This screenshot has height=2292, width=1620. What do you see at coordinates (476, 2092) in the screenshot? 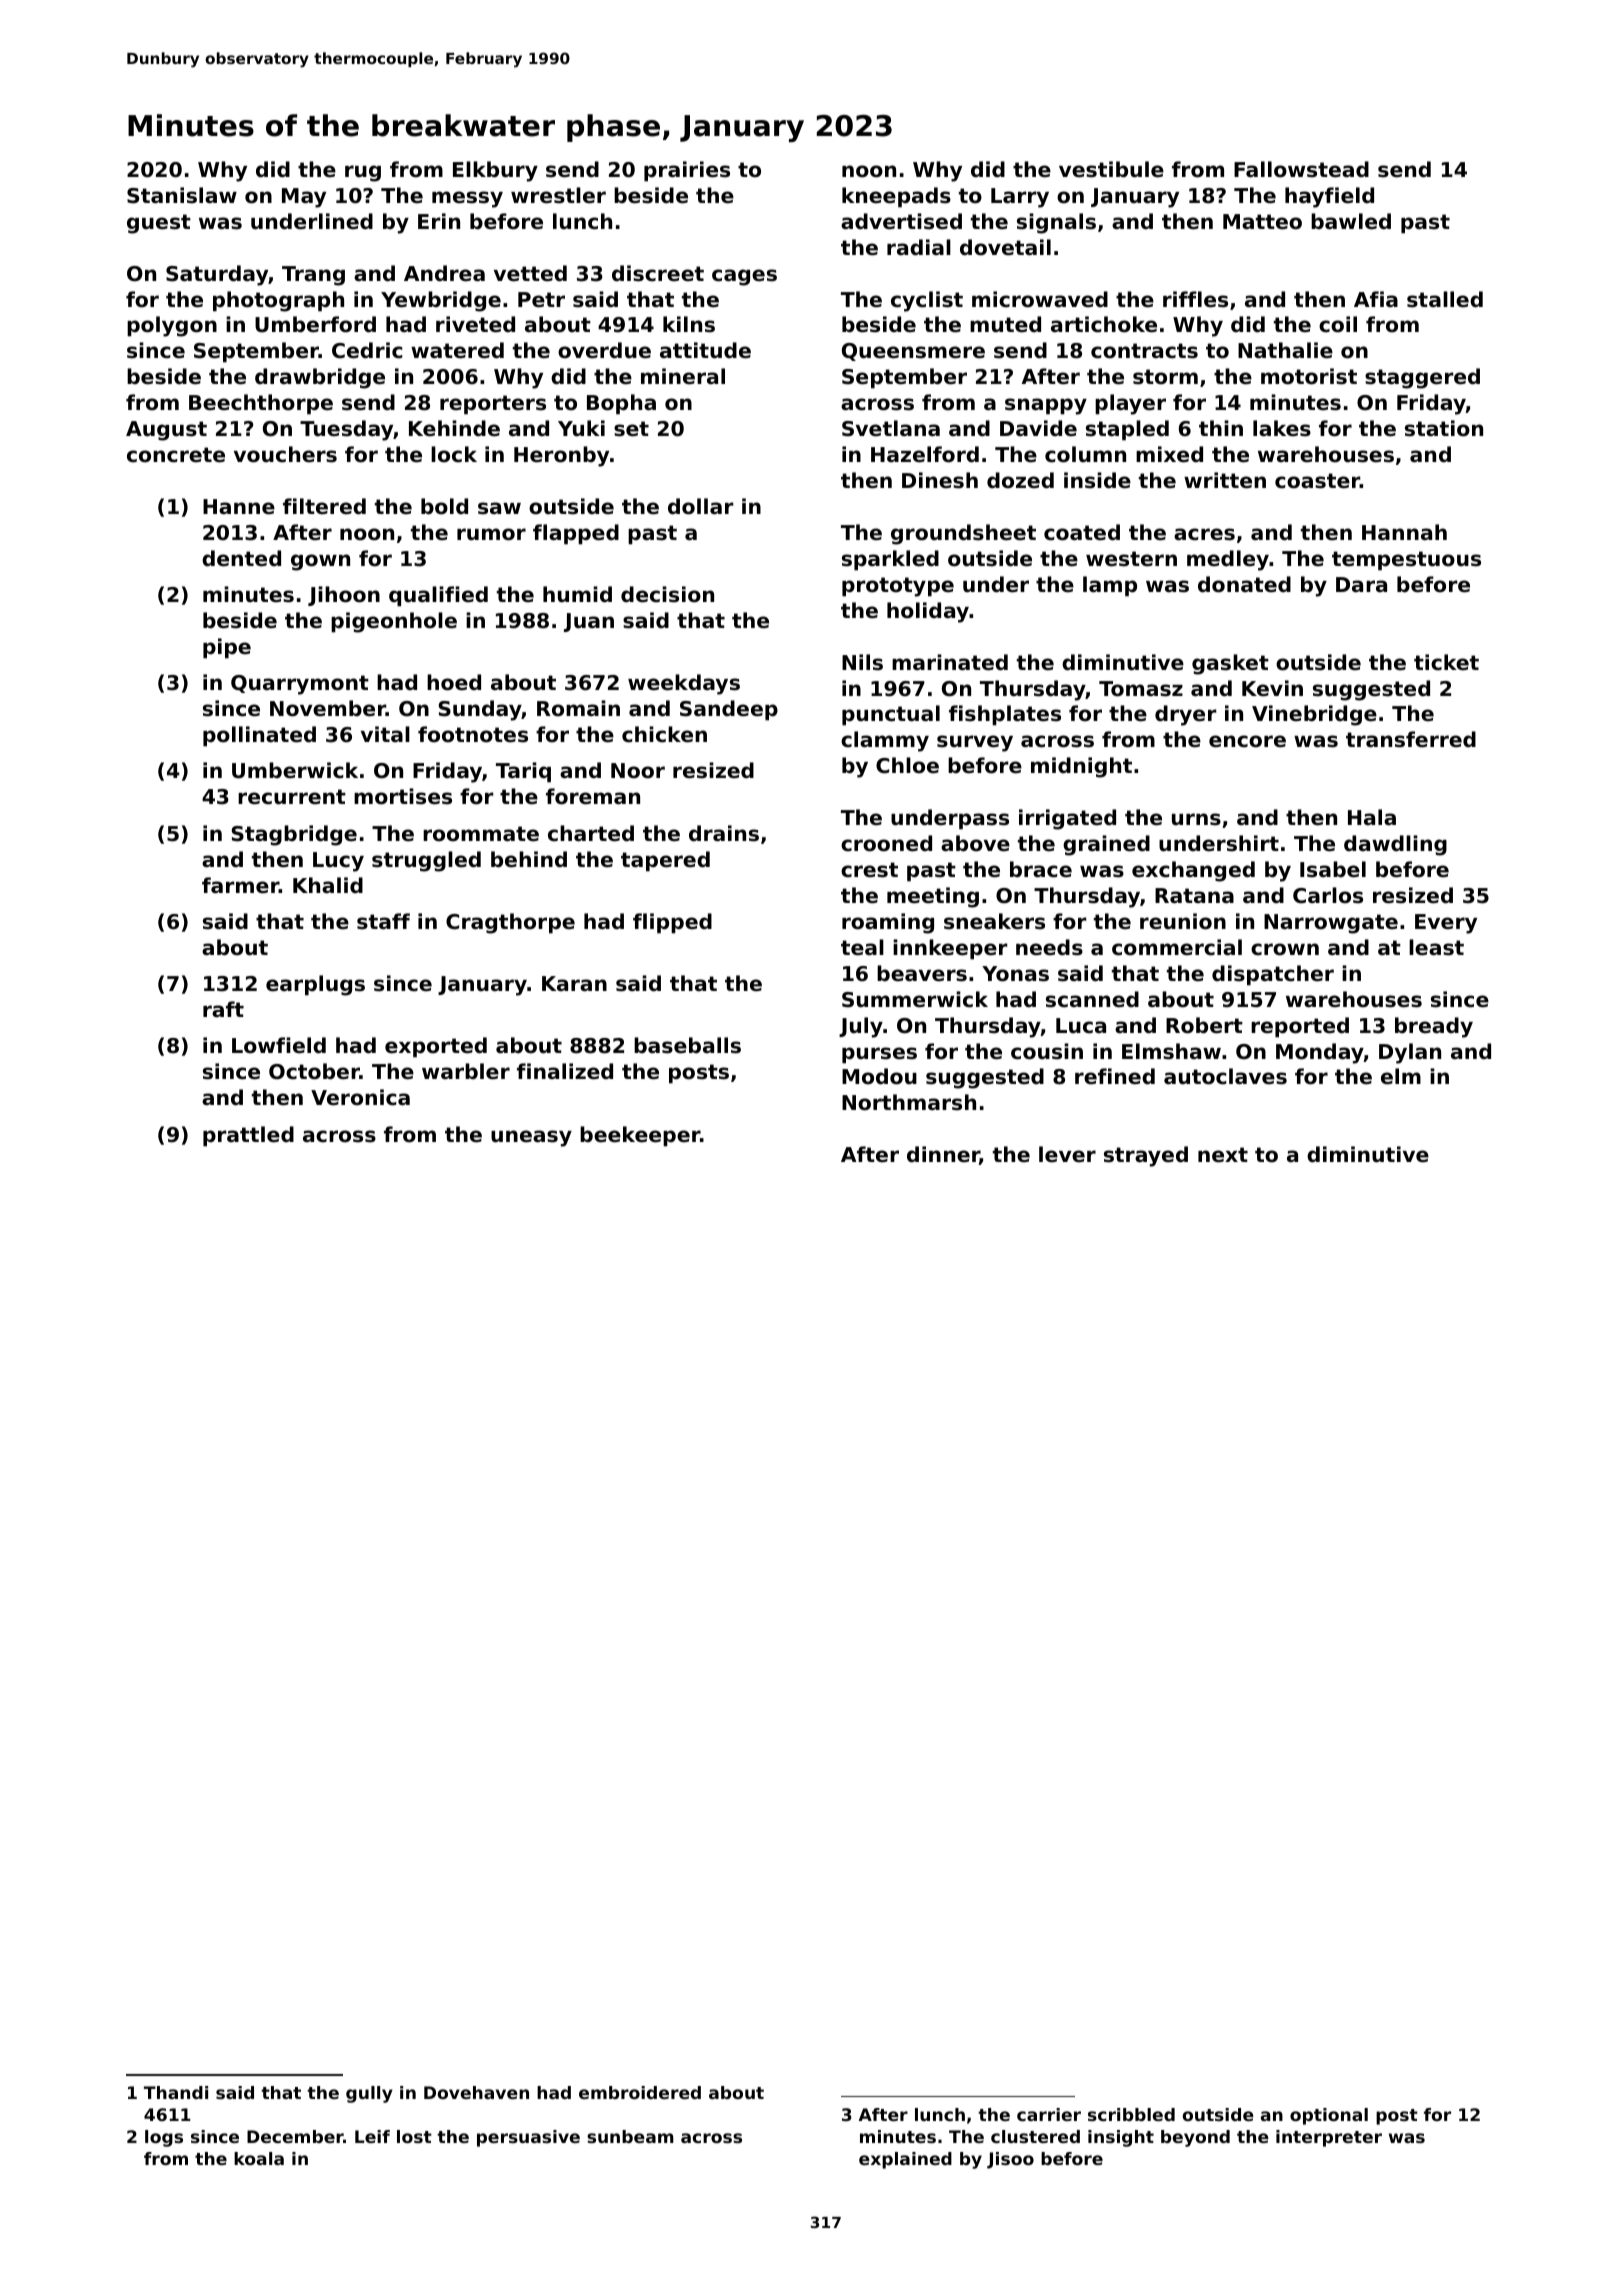
I see `Dovehaven` at bounding box center [476, 2092].
